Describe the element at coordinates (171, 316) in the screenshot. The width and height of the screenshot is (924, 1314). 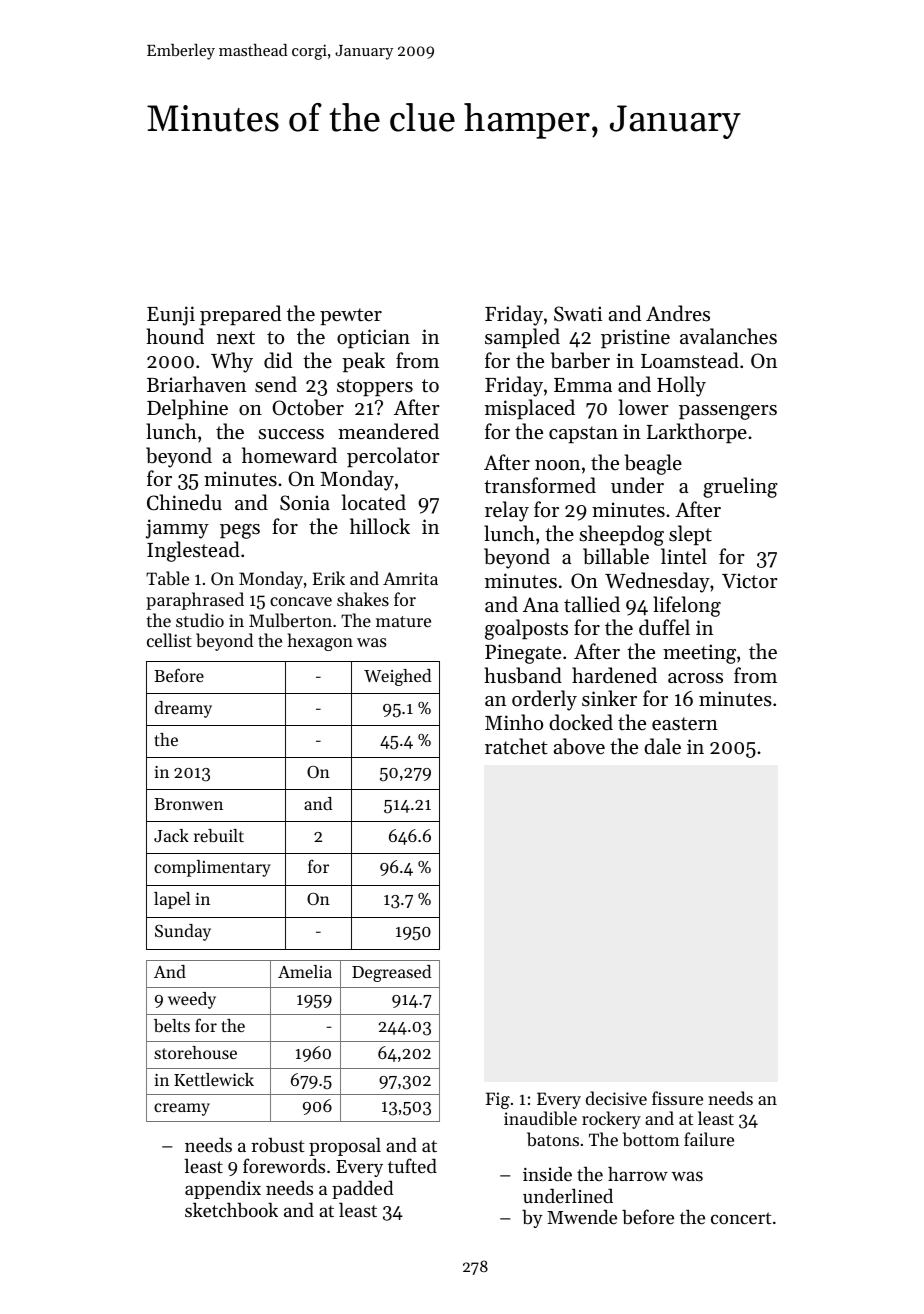
I see `Eunji` at that location.
